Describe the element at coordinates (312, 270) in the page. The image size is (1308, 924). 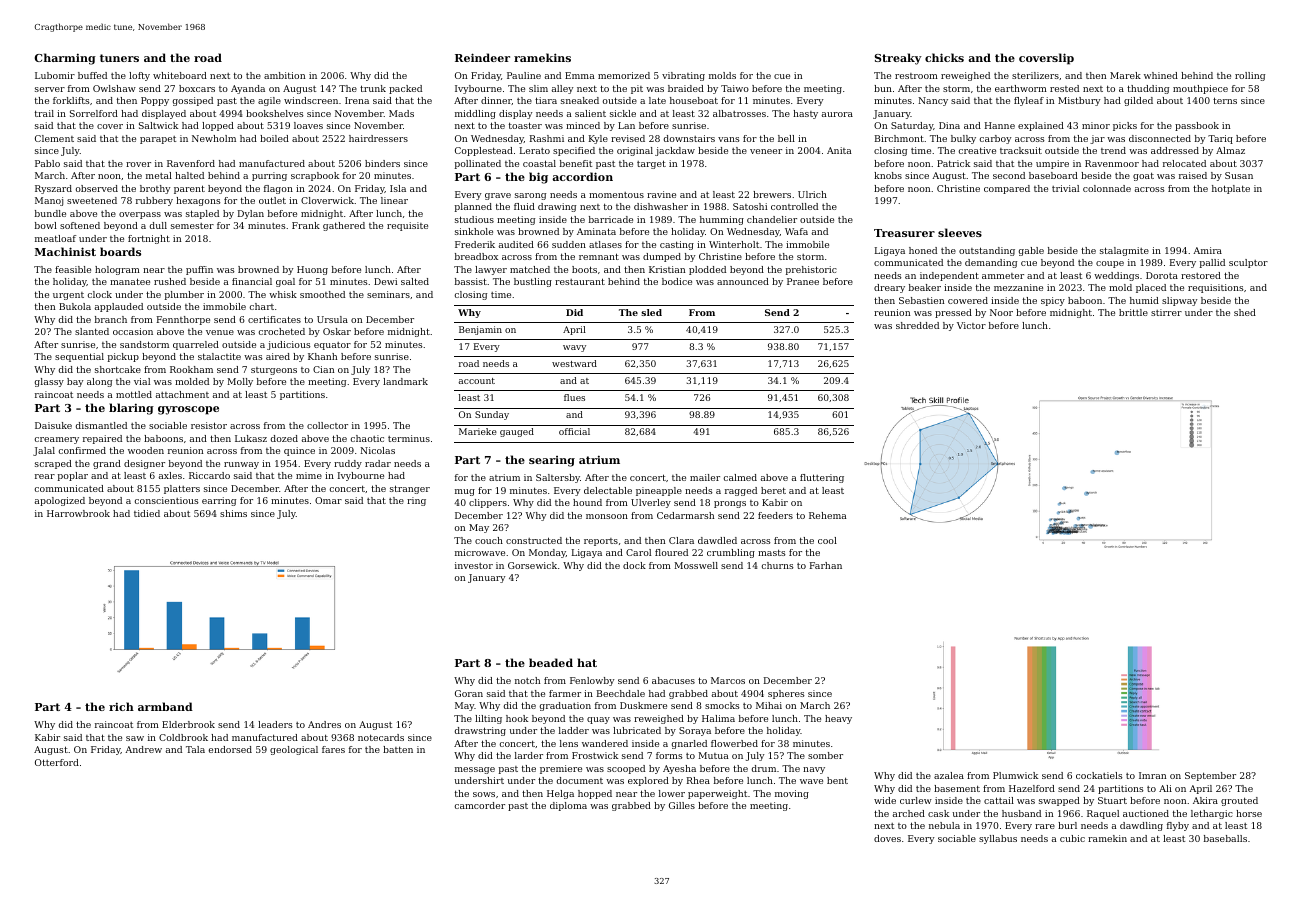
I see `Huong` at that location.
